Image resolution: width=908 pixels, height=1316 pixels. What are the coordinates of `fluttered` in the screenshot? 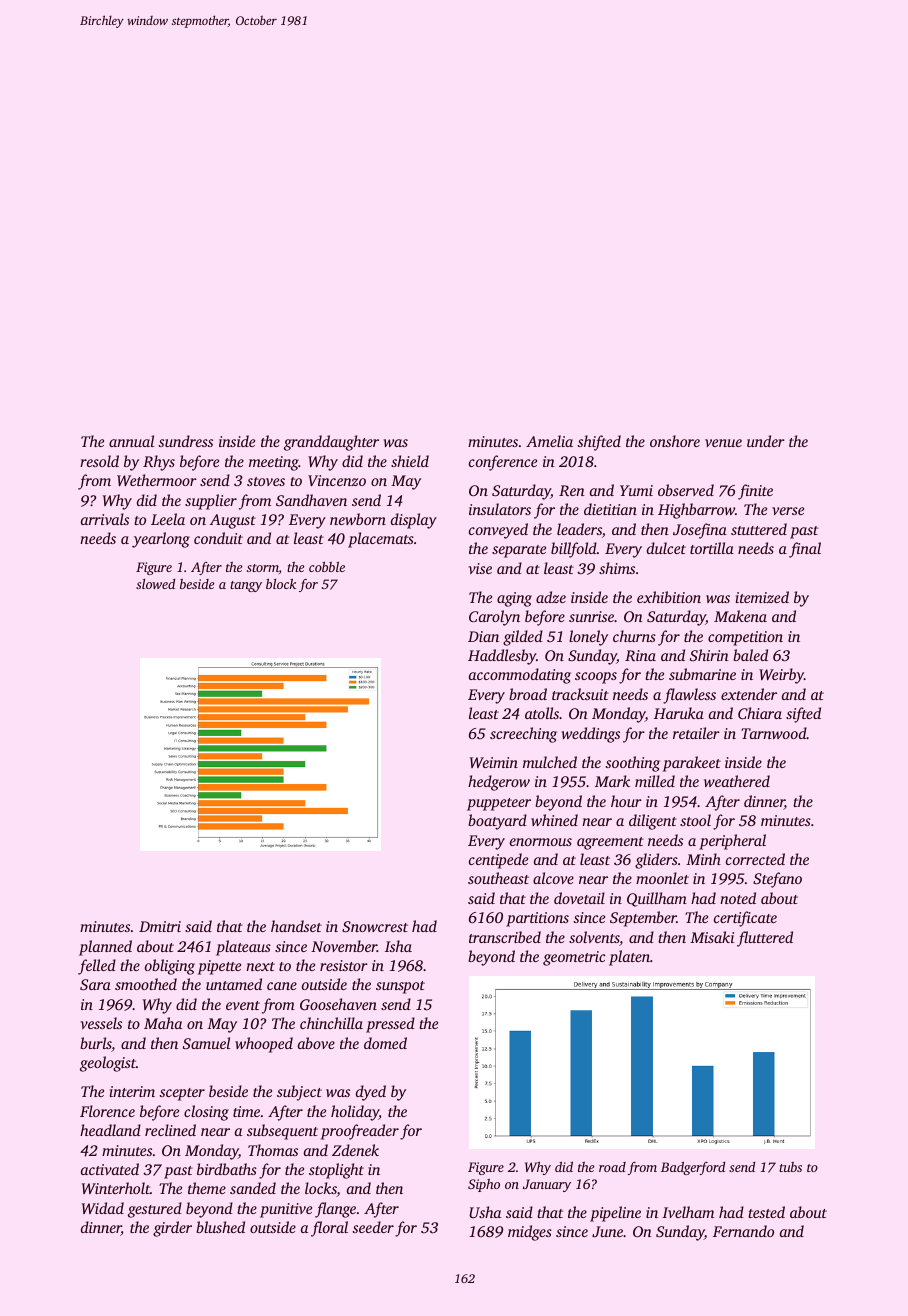 It's located at (765, 939).
